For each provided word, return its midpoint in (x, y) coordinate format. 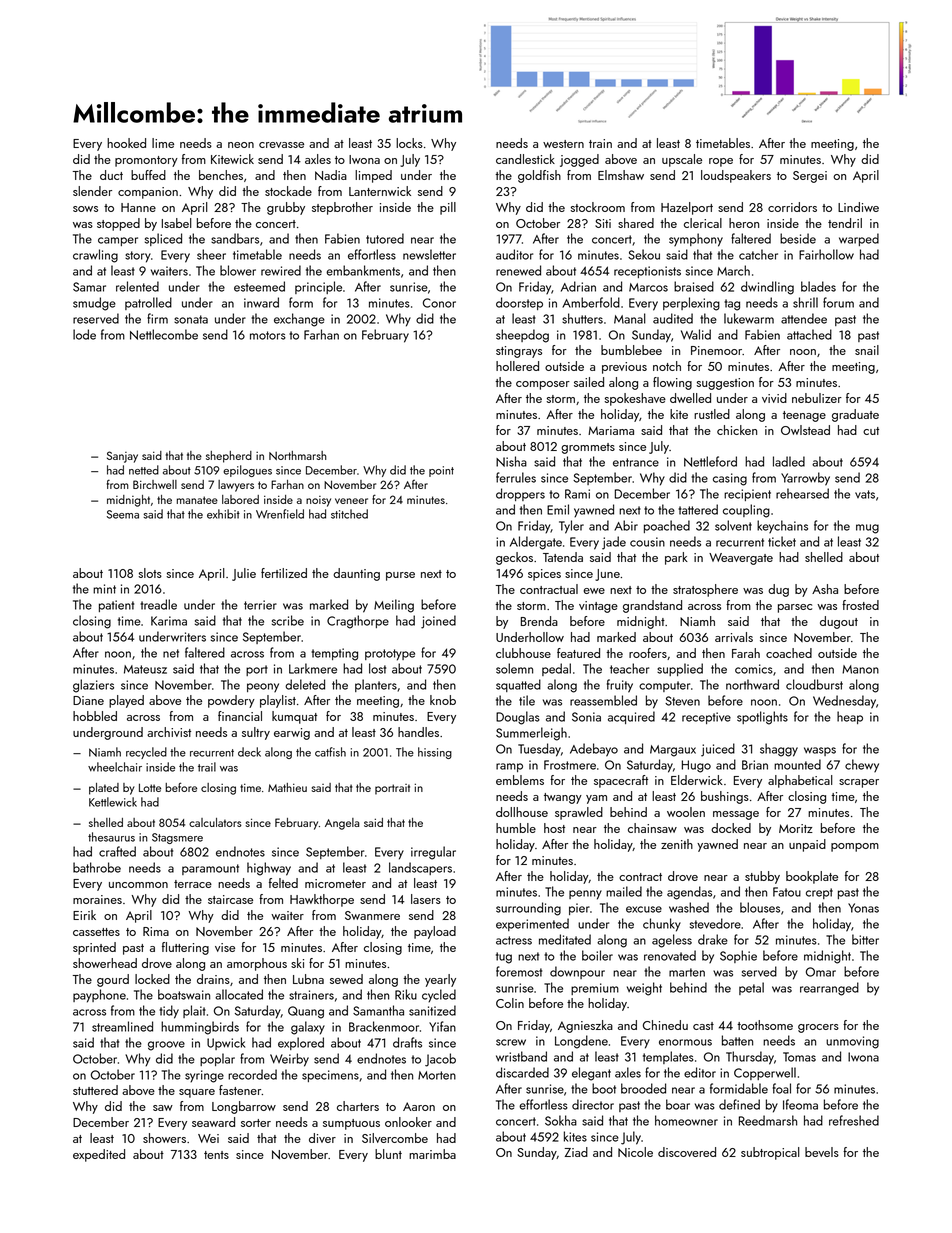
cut (871, 431)
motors (268, 335)
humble (516, 828)
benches (221, 175)
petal (751, 988)
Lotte (150, 787)
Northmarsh (298, 455)
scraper (859, 783)
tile (527, 700)
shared (636, 223)
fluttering (185, 948)
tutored (385, 238)
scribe (288, 620)
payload (435, 932)
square (197, 1093)
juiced (718, 750)
